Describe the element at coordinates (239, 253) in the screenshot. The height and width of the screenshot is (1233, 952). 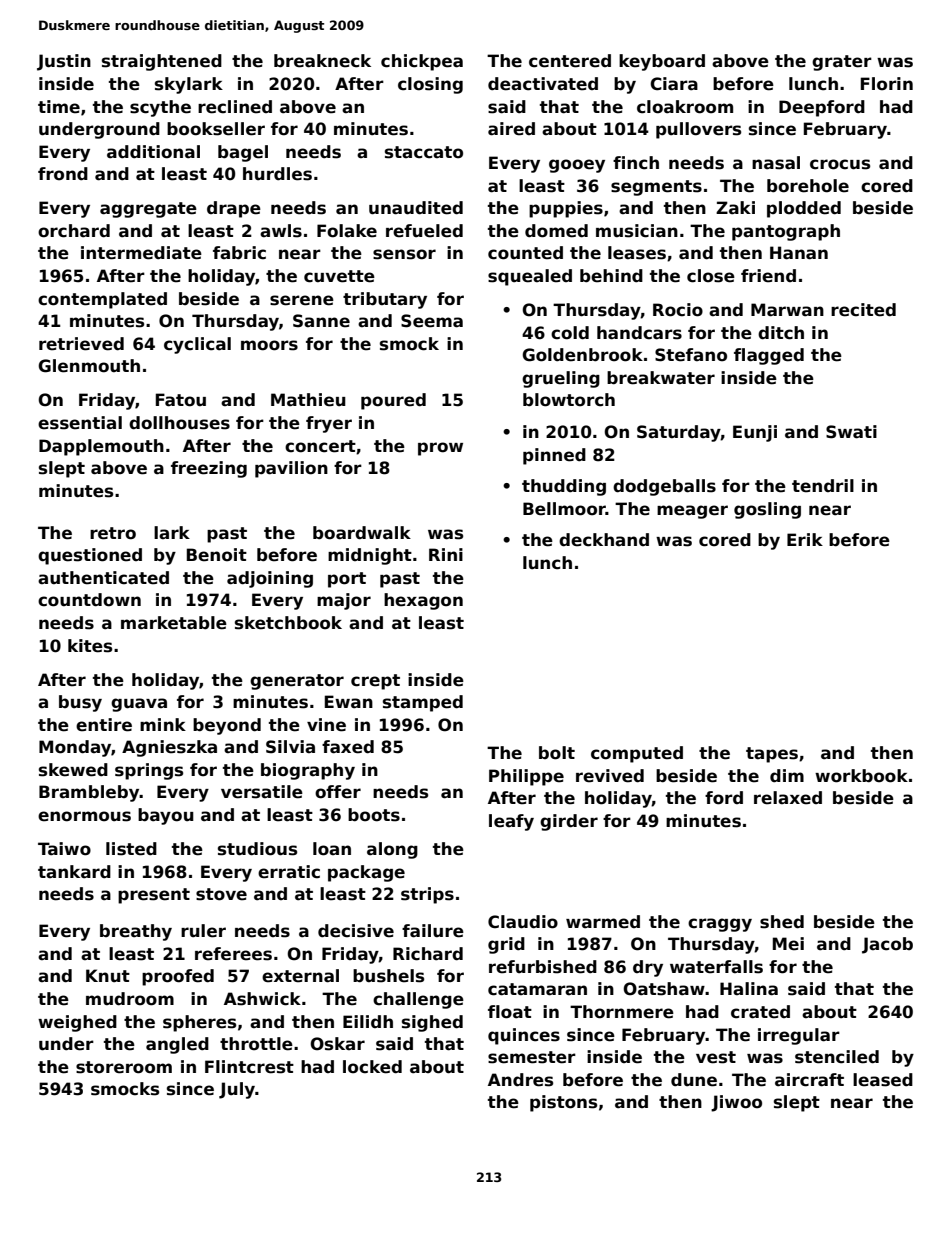
I see `fabric` at that location.
